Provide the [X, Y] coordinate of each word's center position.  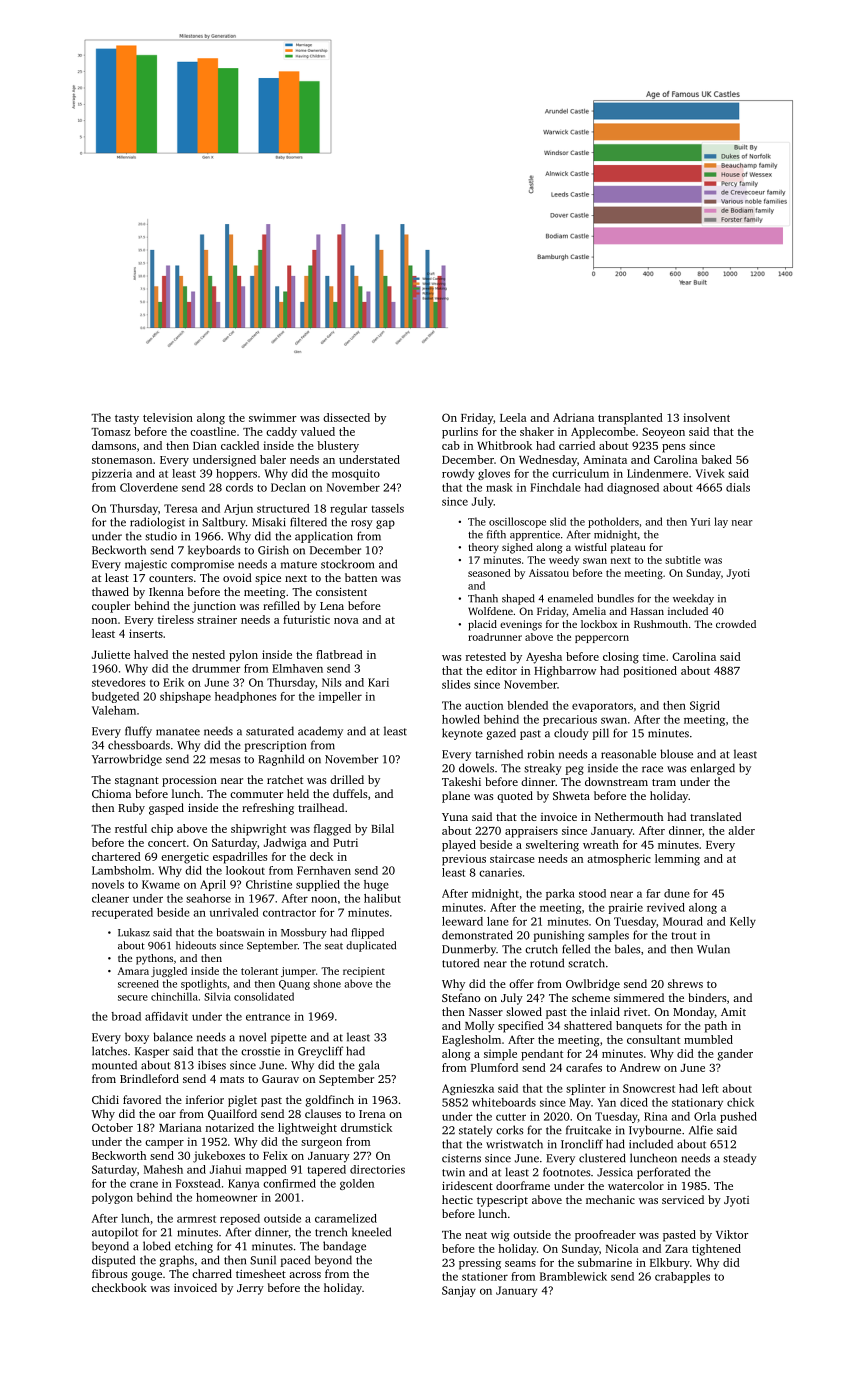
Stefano [461, 997]
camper [164, 1144]
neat [476, 1235]
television [168, 417]
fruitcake [588, 1130]
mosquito [356, 474]
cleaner [110, 898]
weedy [564, 561]
